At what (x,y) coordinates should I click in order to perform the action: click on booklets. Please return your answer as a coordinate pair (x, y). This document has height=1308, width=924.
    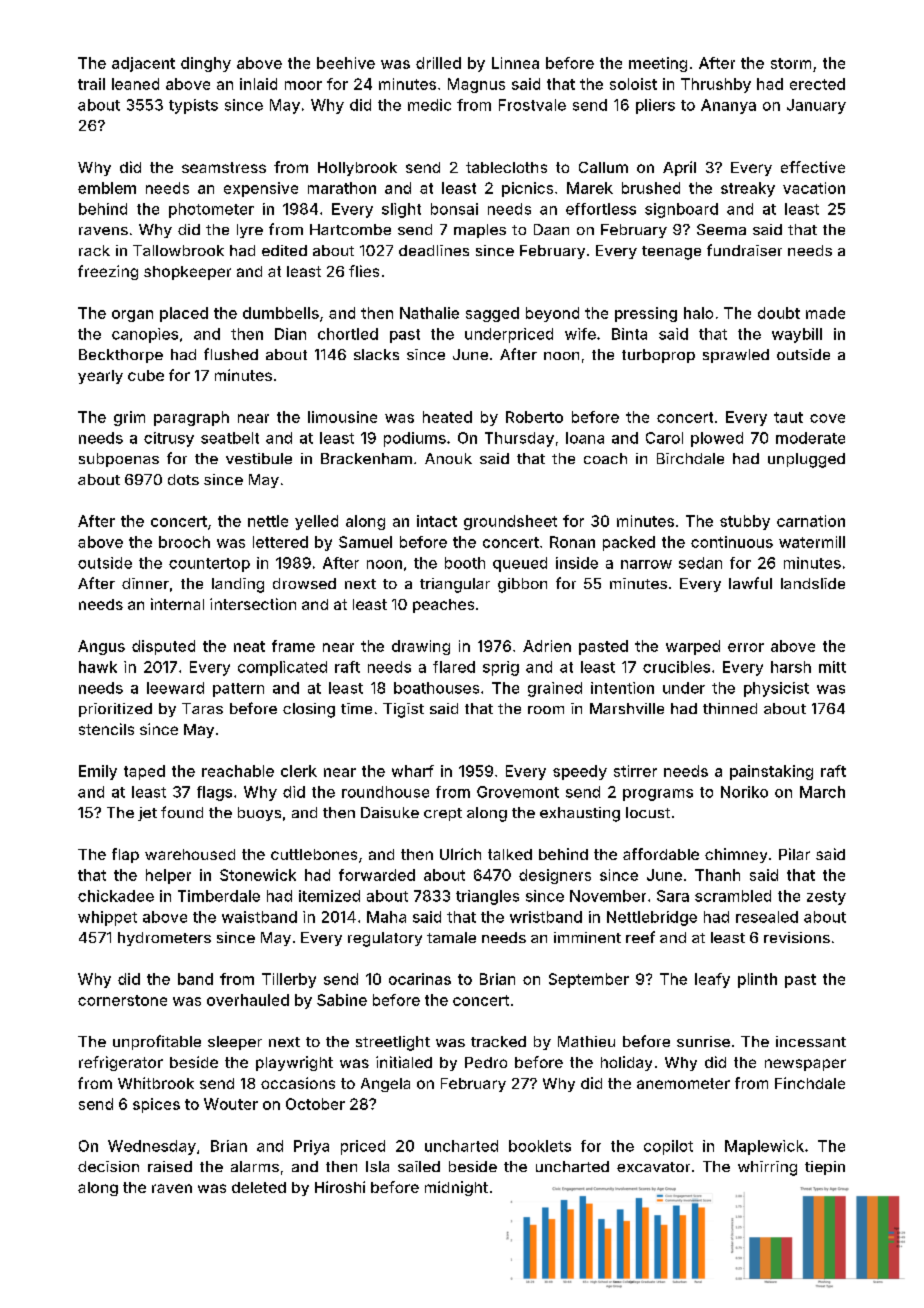
    Looking at the image, I should click on (540, 1146).
